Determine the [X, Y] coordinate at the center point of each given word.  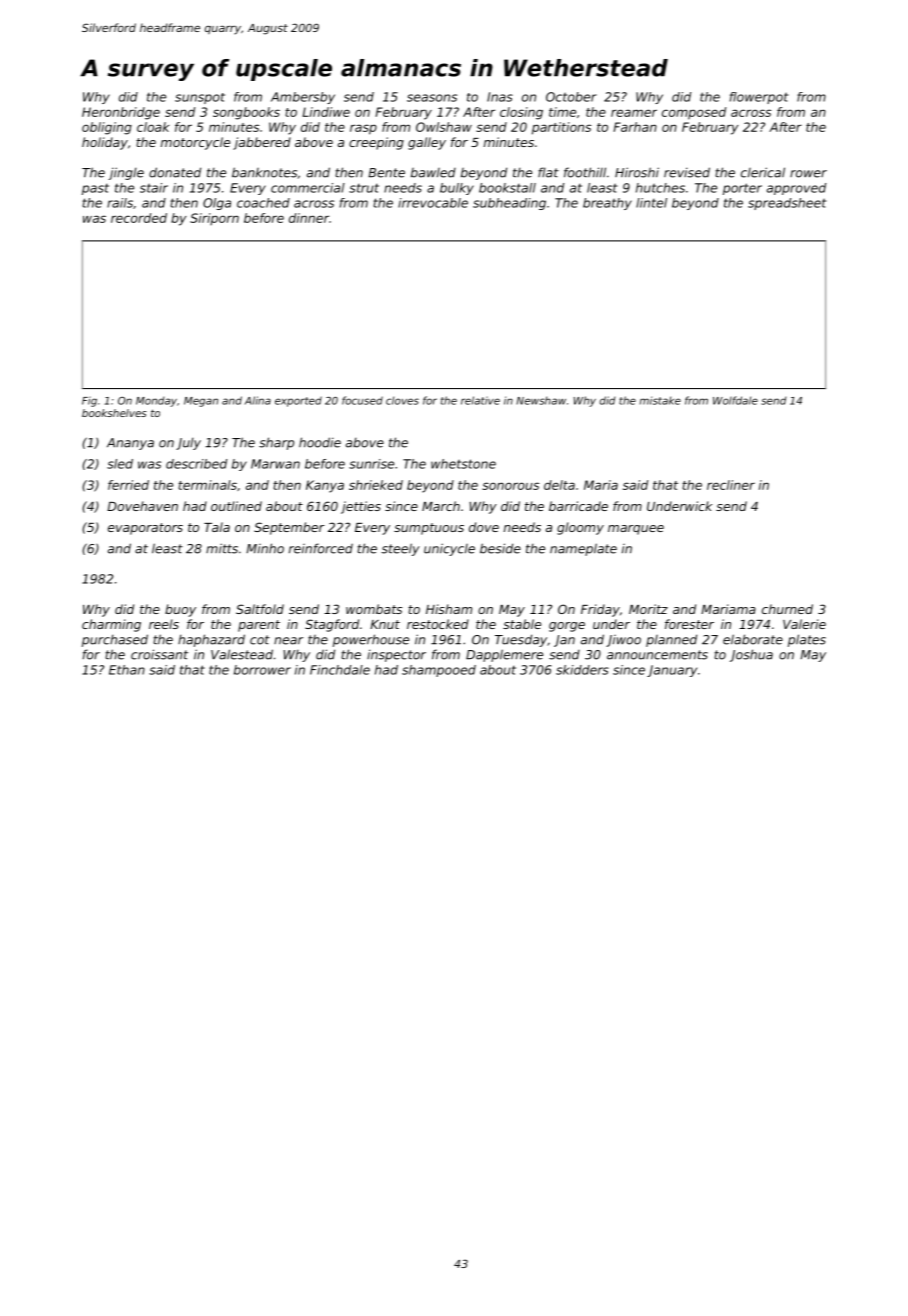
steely [400, 549]
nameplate [583, 549]
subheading [509, 204]
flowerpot [759, 98]
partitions [561, 128]
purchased [115, 640]
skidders [582, 670]
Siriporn [214, 219]
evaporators [145, 529]
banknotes [264, 172]
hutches [660, 188]
